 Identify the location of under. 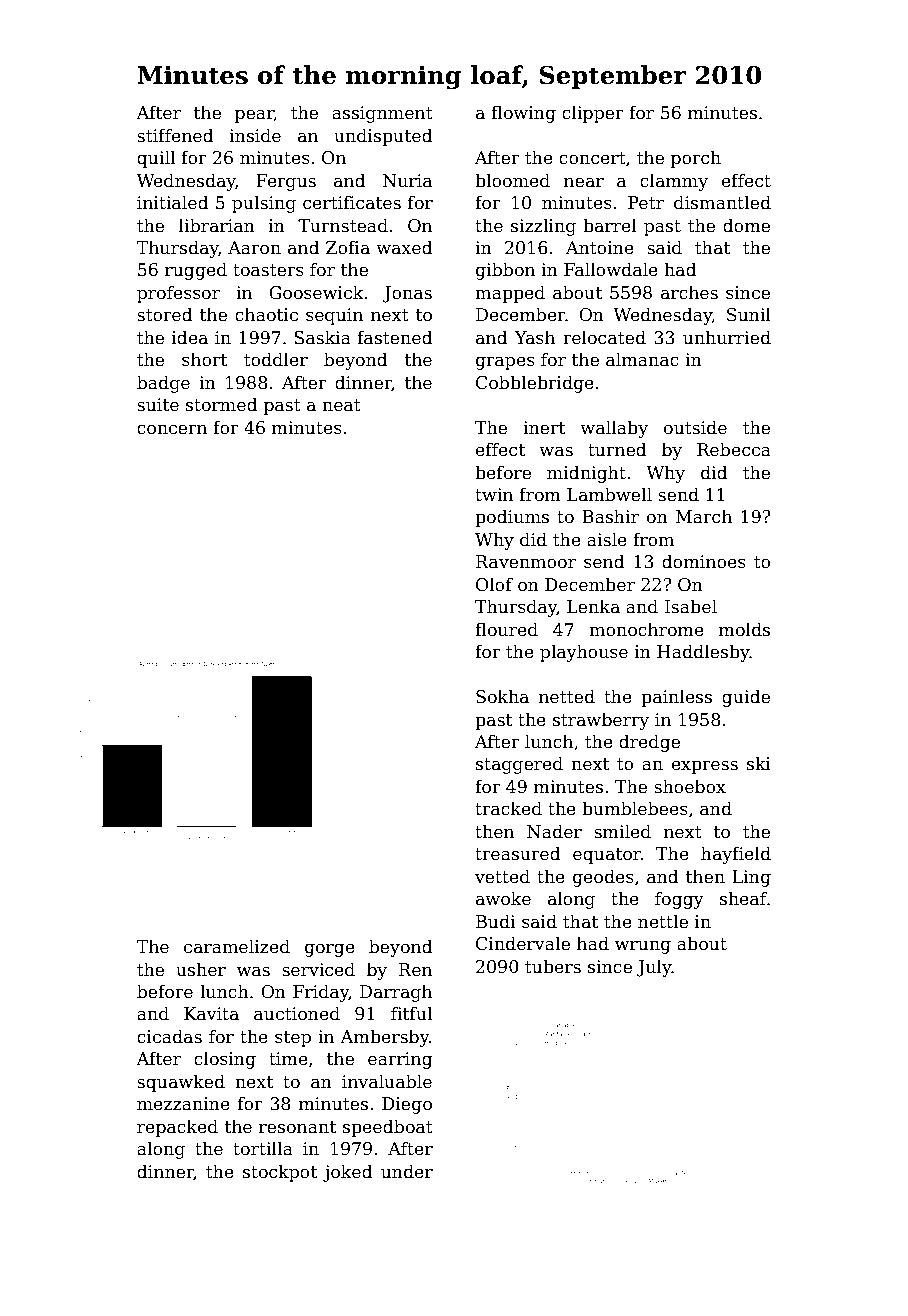
(407, 1171).
